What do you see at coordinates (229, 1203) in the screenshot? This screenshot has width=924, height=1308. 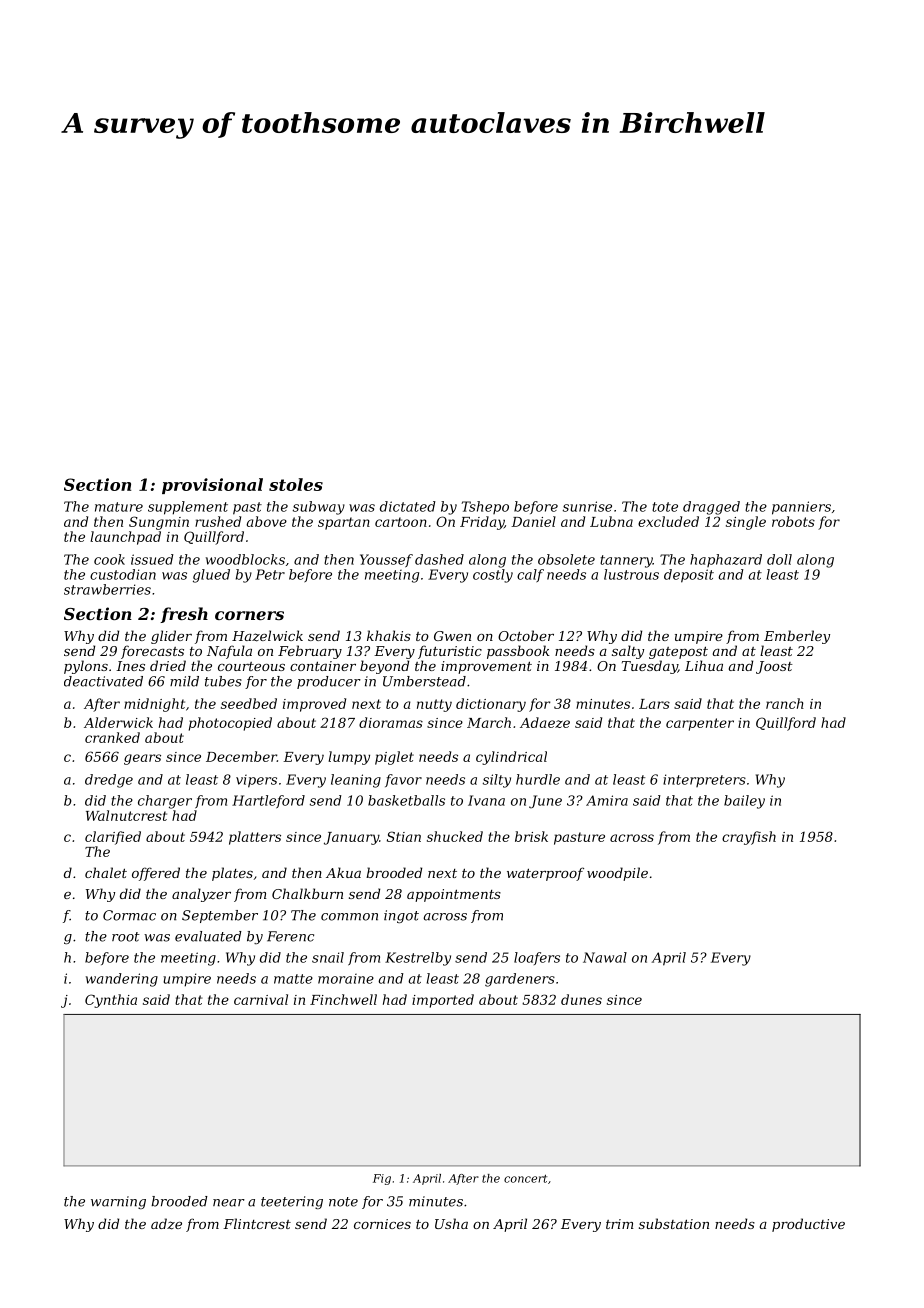 I see `near` at bounding box center [229, 1203].
